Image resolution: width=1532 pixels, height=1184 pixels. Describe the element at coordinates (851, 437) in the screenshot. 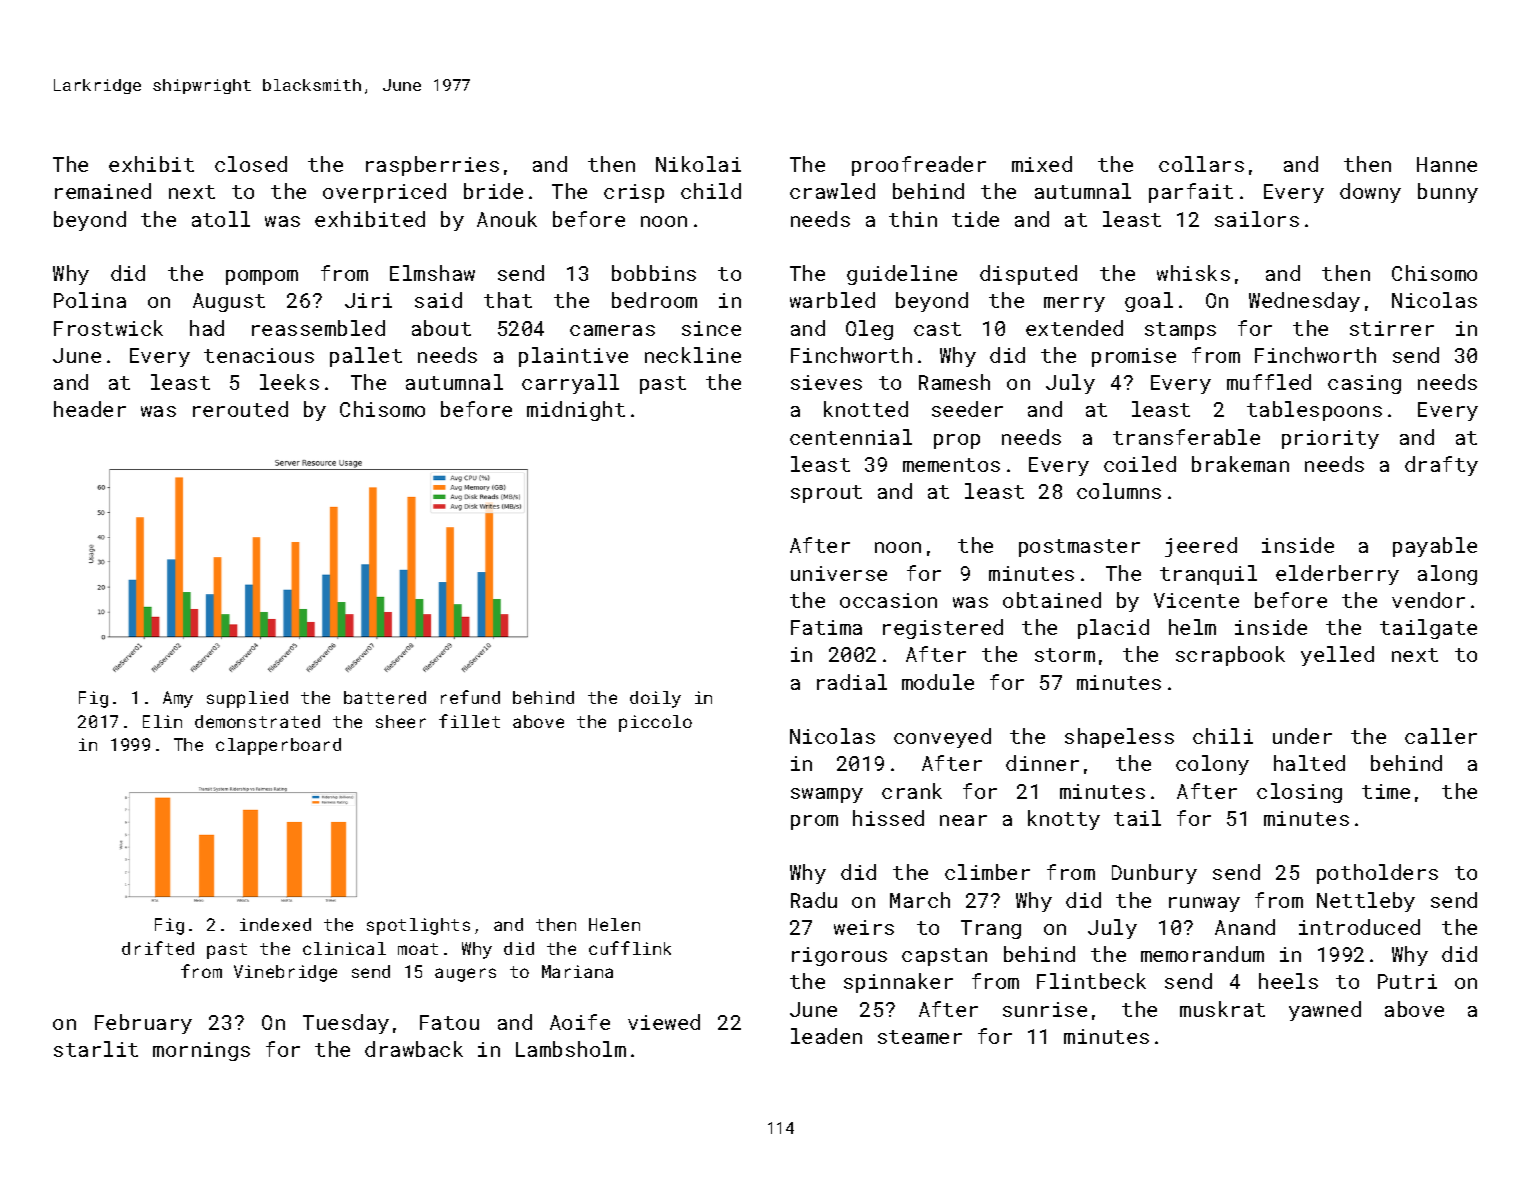

I see `centennial` at that location.
